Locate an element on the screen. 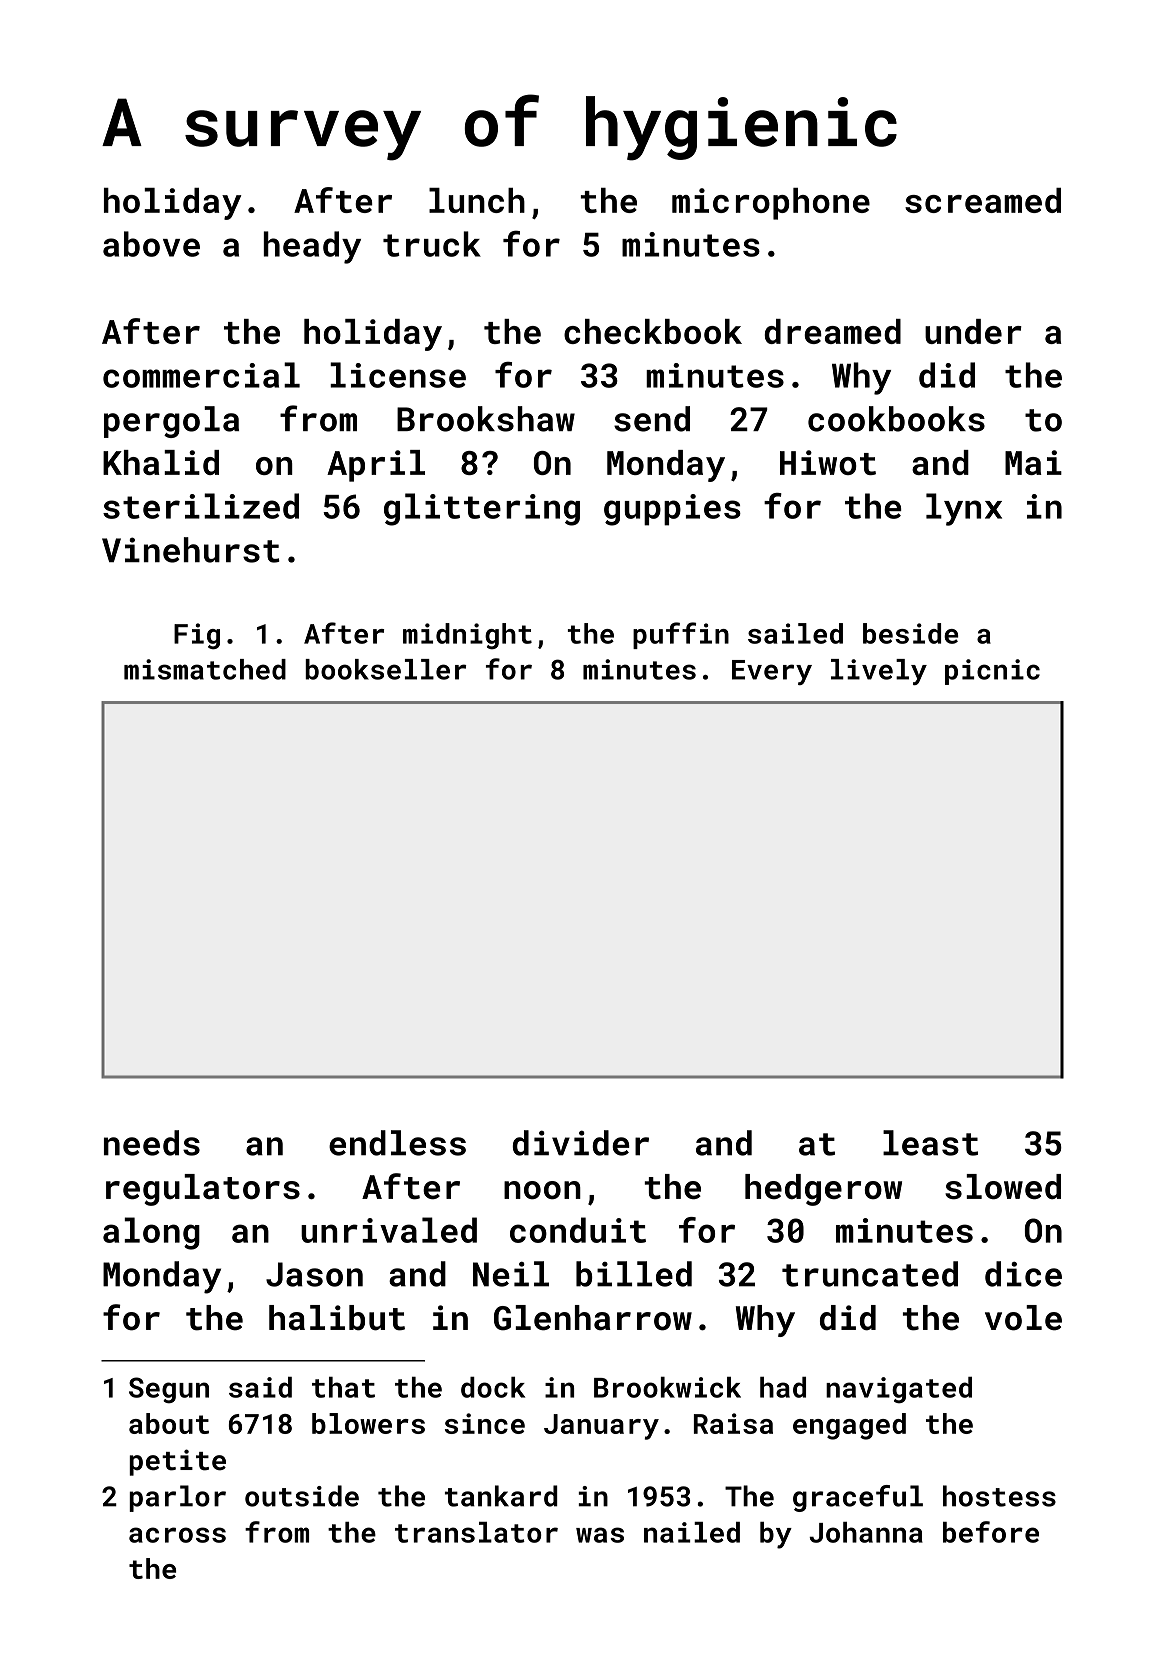  across is located at coordinates (177, 1535).
